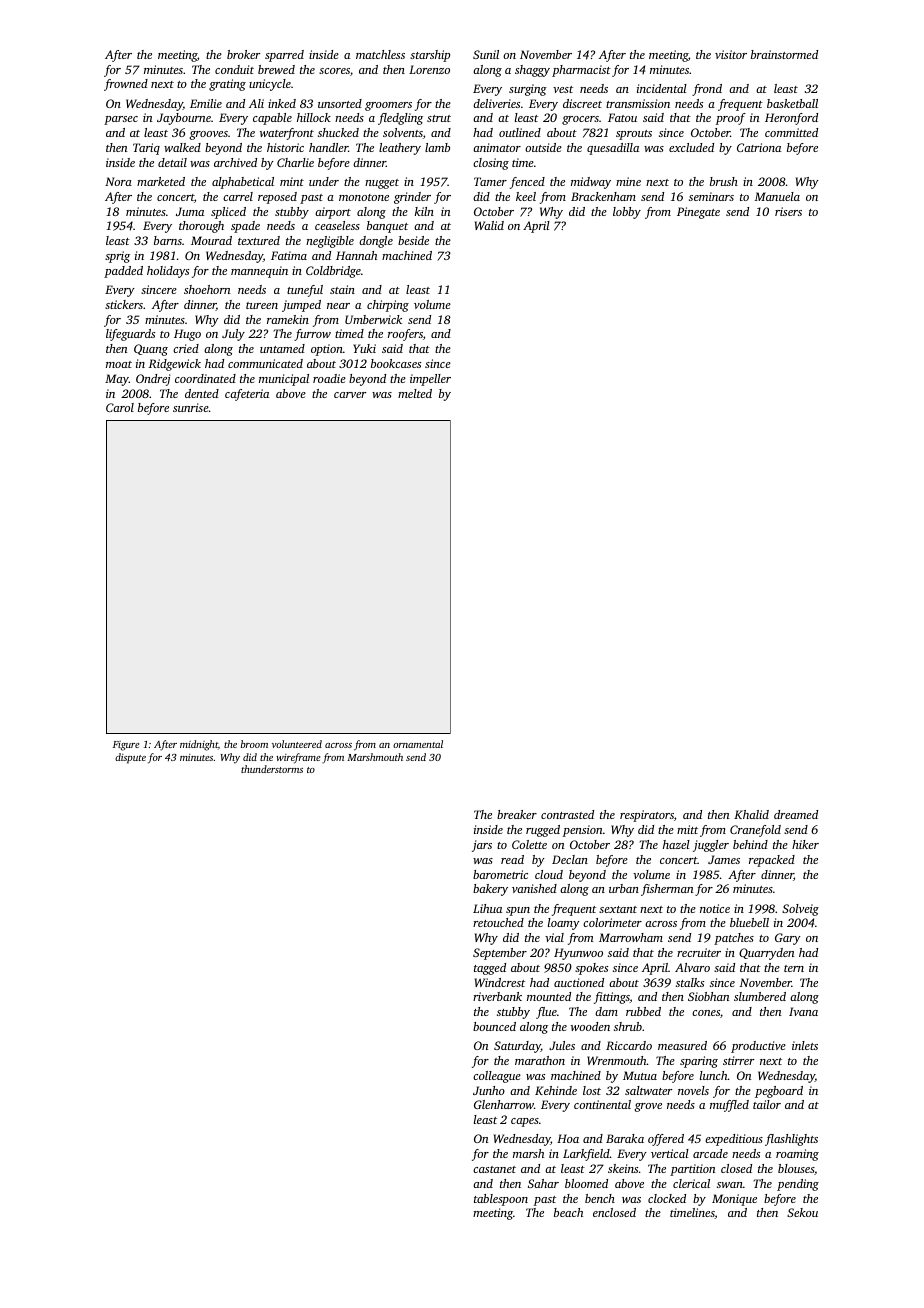 The height and width of the document is (1308, 924). Describe the element at coordinates (805, 844) in the document. I see `hiker` at that location.
